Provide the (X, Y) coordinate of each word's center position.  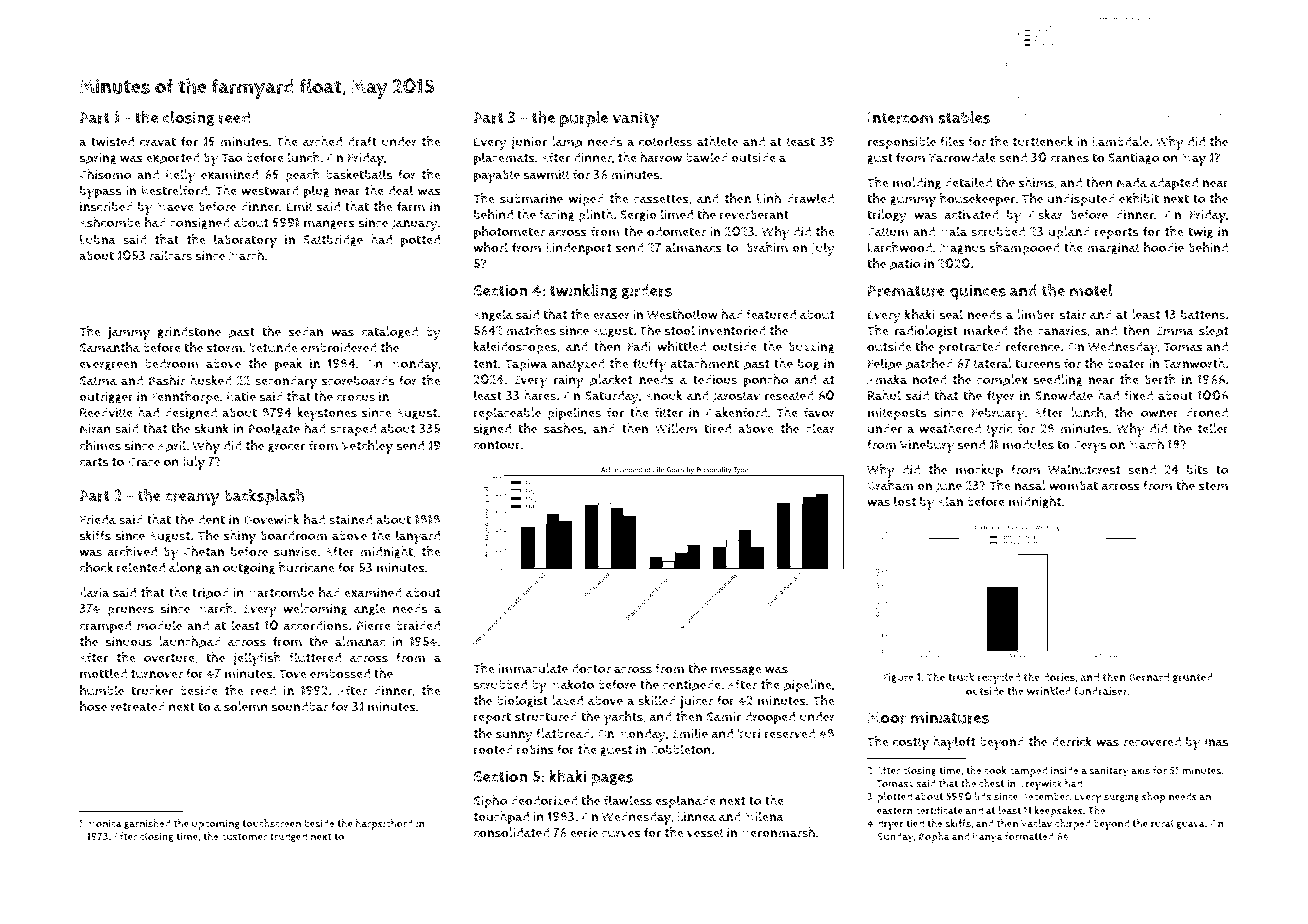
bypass (100, 192)
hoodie (1164, 247)
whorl (491, 247)
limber (1036, 314)
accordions (316, 625)
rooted (493, 749)
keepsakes (1059, 811)
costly (911, 743)
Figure (898, 678)
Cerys (1089, 446)
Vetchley (367, 447)
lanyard (418, 537)
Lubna (98, 240)
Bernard (1149, 677)
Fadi (639, 346)
